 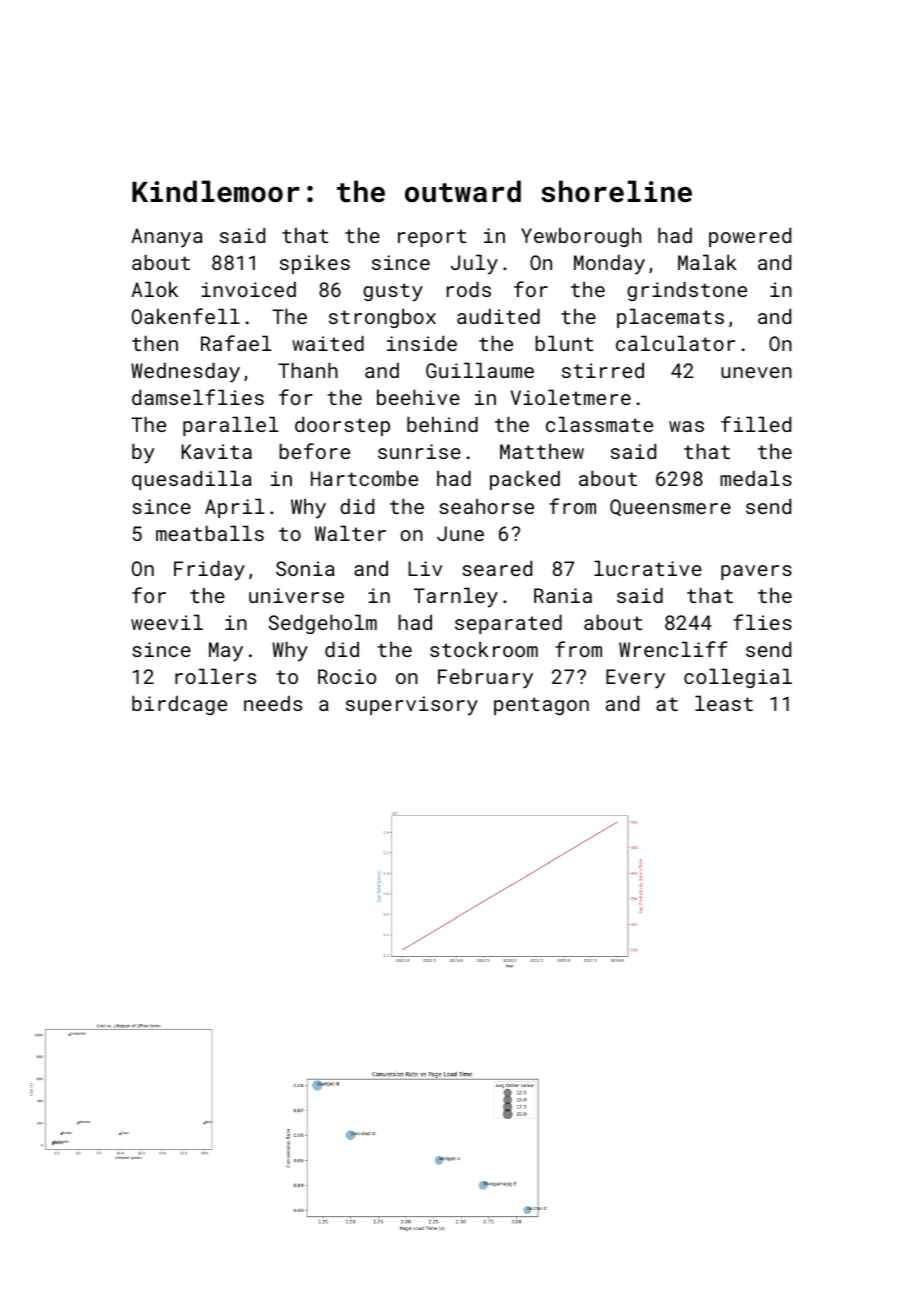 I want to click on lucrative, so click(x=648, y=568).
